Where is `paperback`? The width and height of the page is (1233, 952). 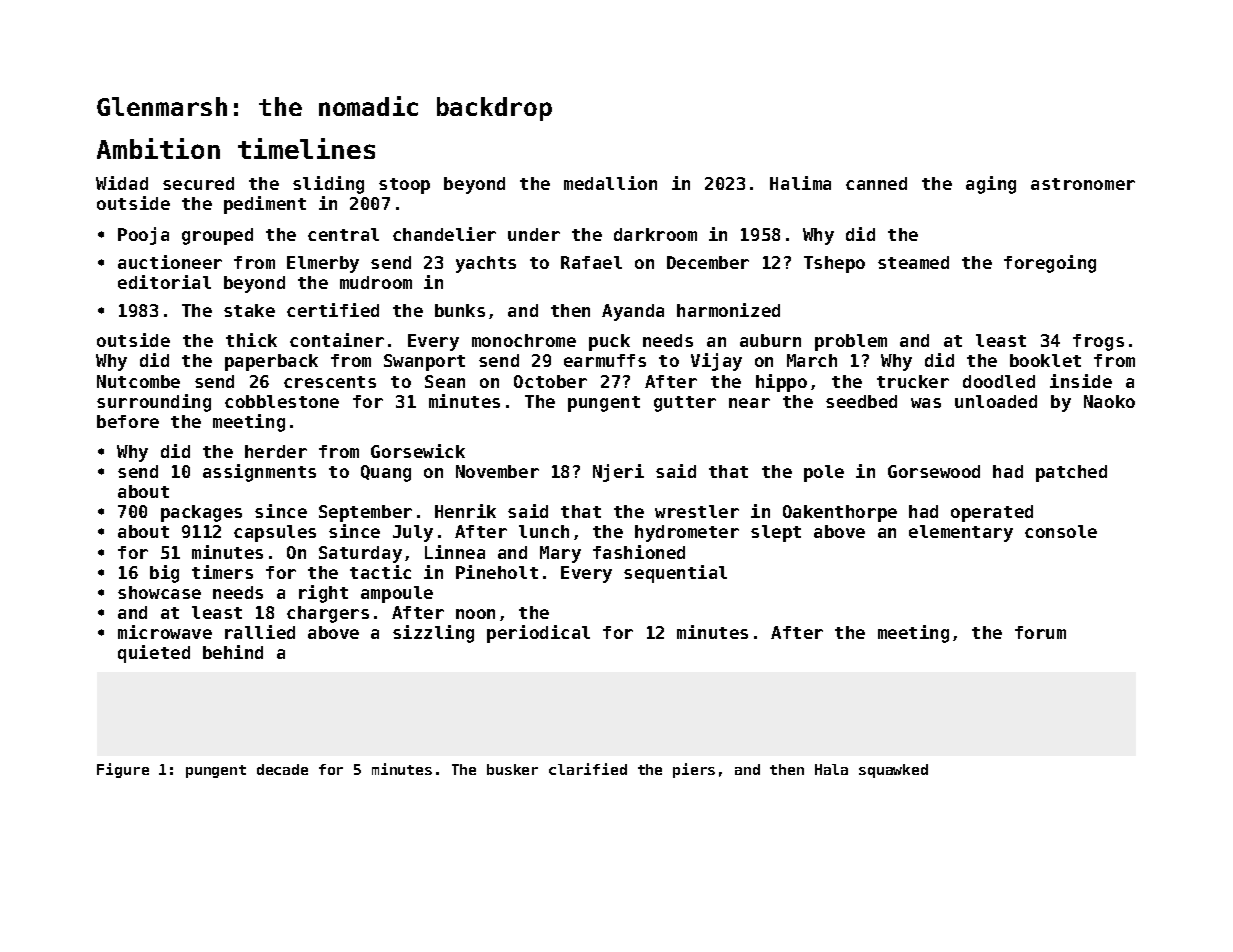
paperback is located at coordinates (271, 362).
